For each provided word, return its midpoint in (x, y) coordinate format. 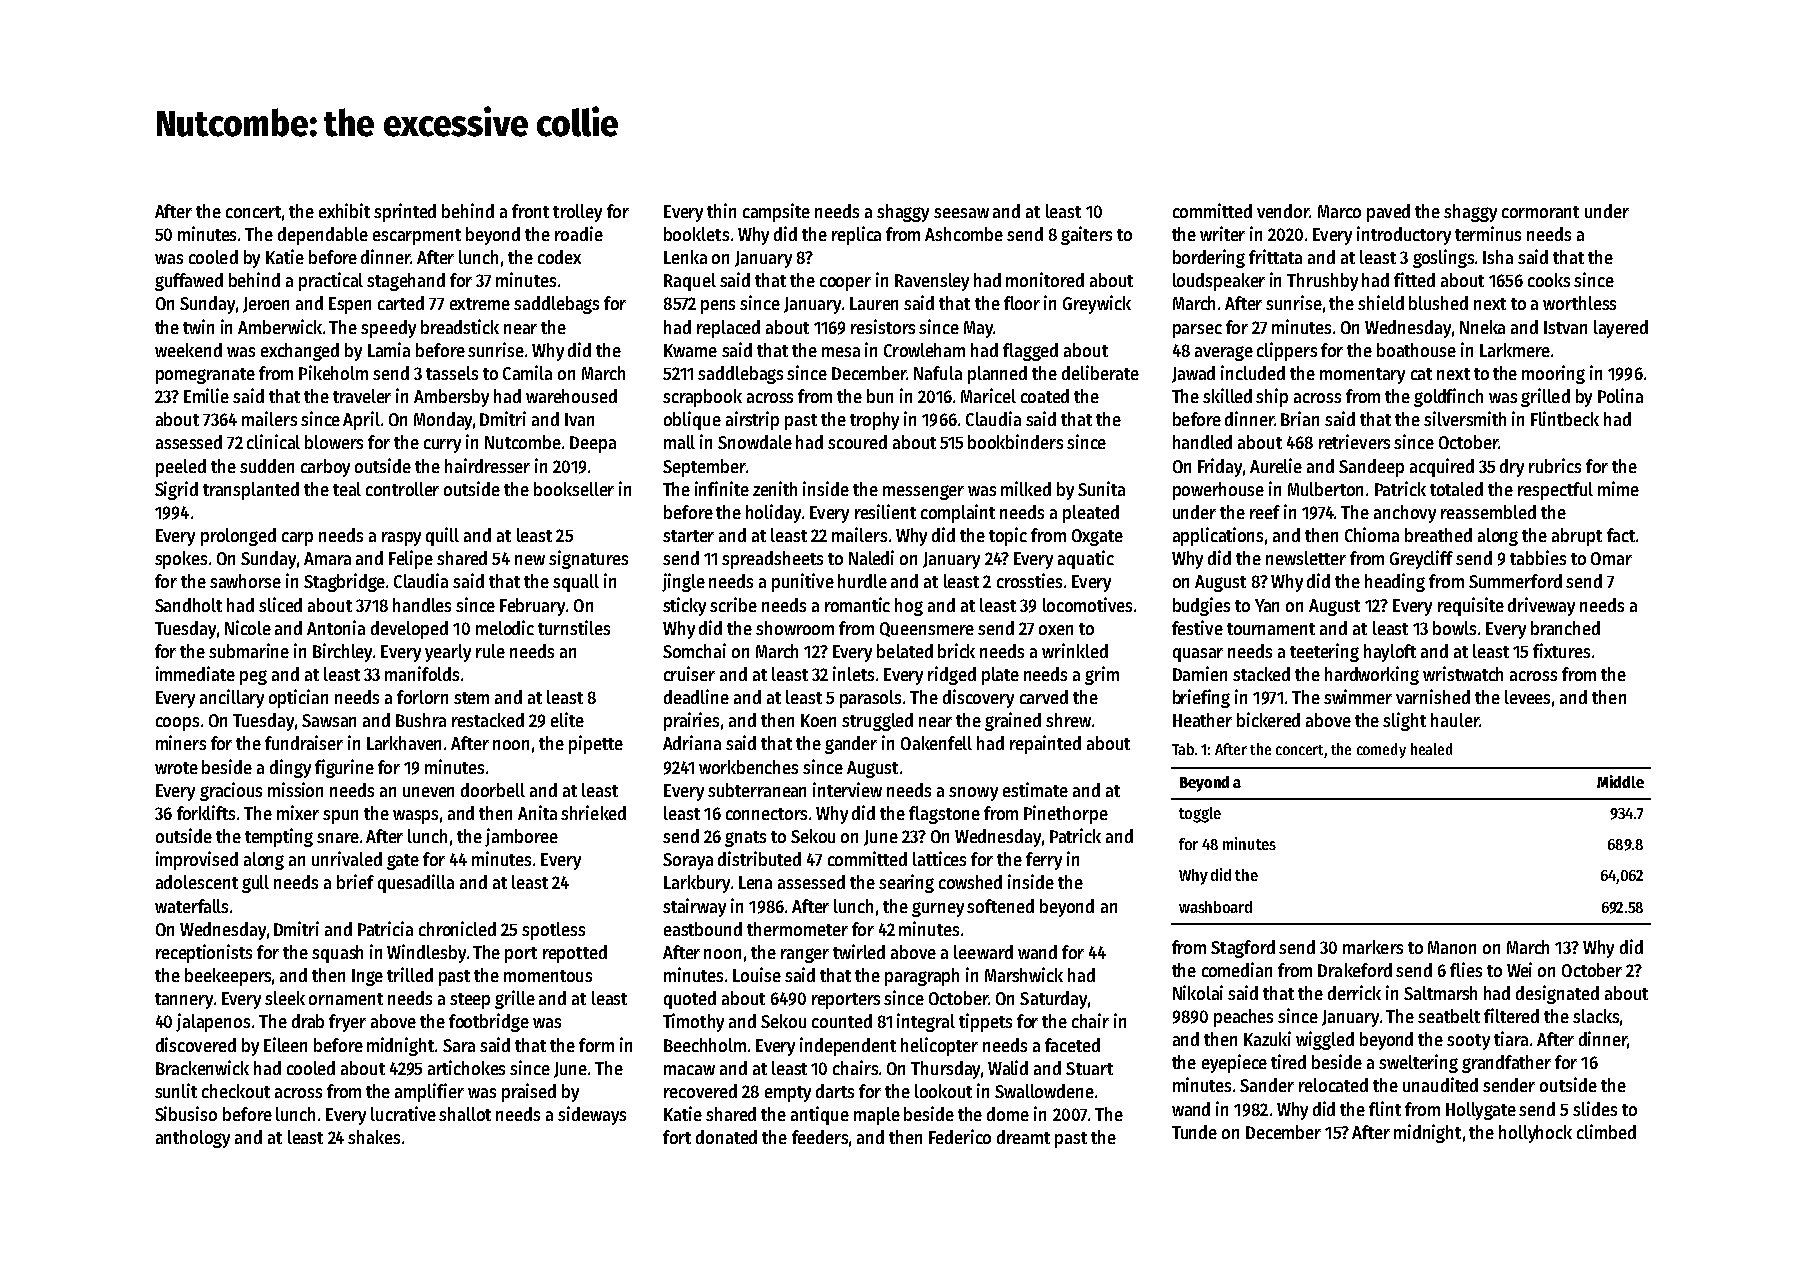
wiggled (1325, 1040)
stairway (694, 907)
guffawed (189, 282)
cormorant (1540, 212)
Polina (1620, 395)
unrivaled (347, 858)
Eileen (285, 1044)
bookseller (574, 489)
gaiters (1086, 235)
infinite (722, 488)
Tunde (1194, 1132)
